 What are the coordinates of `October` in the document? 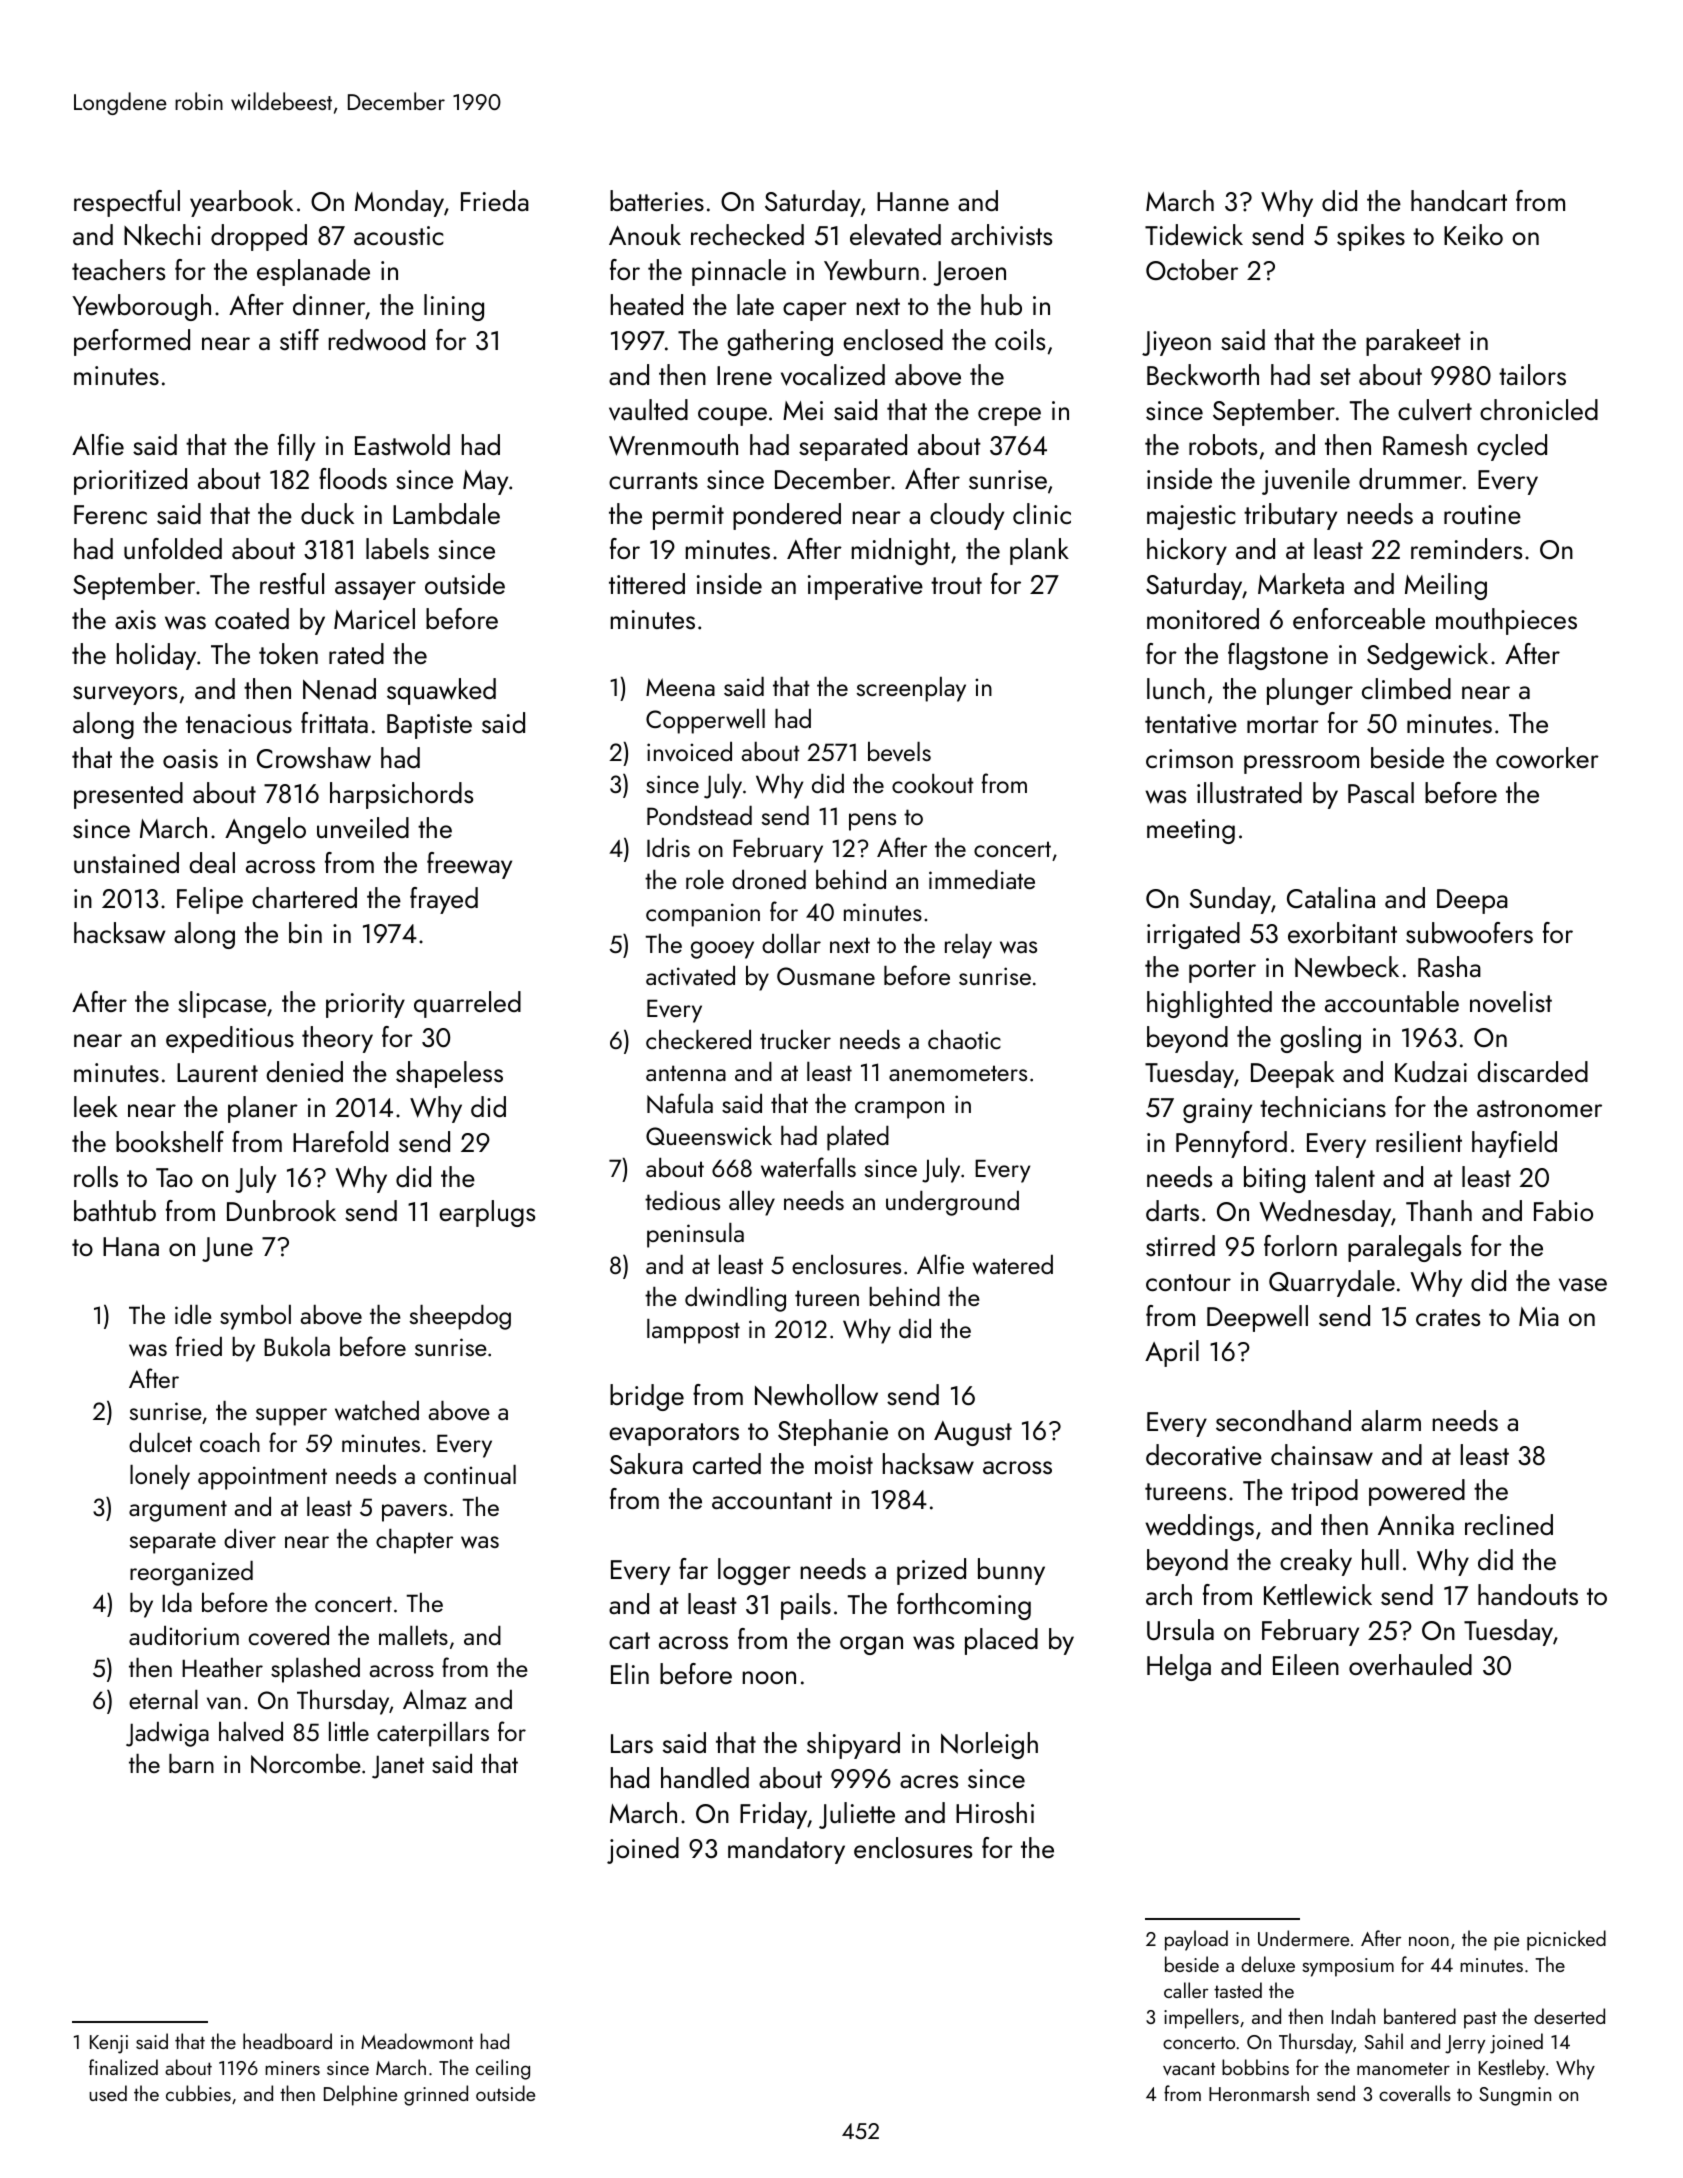 It's located at (1192, 269).
